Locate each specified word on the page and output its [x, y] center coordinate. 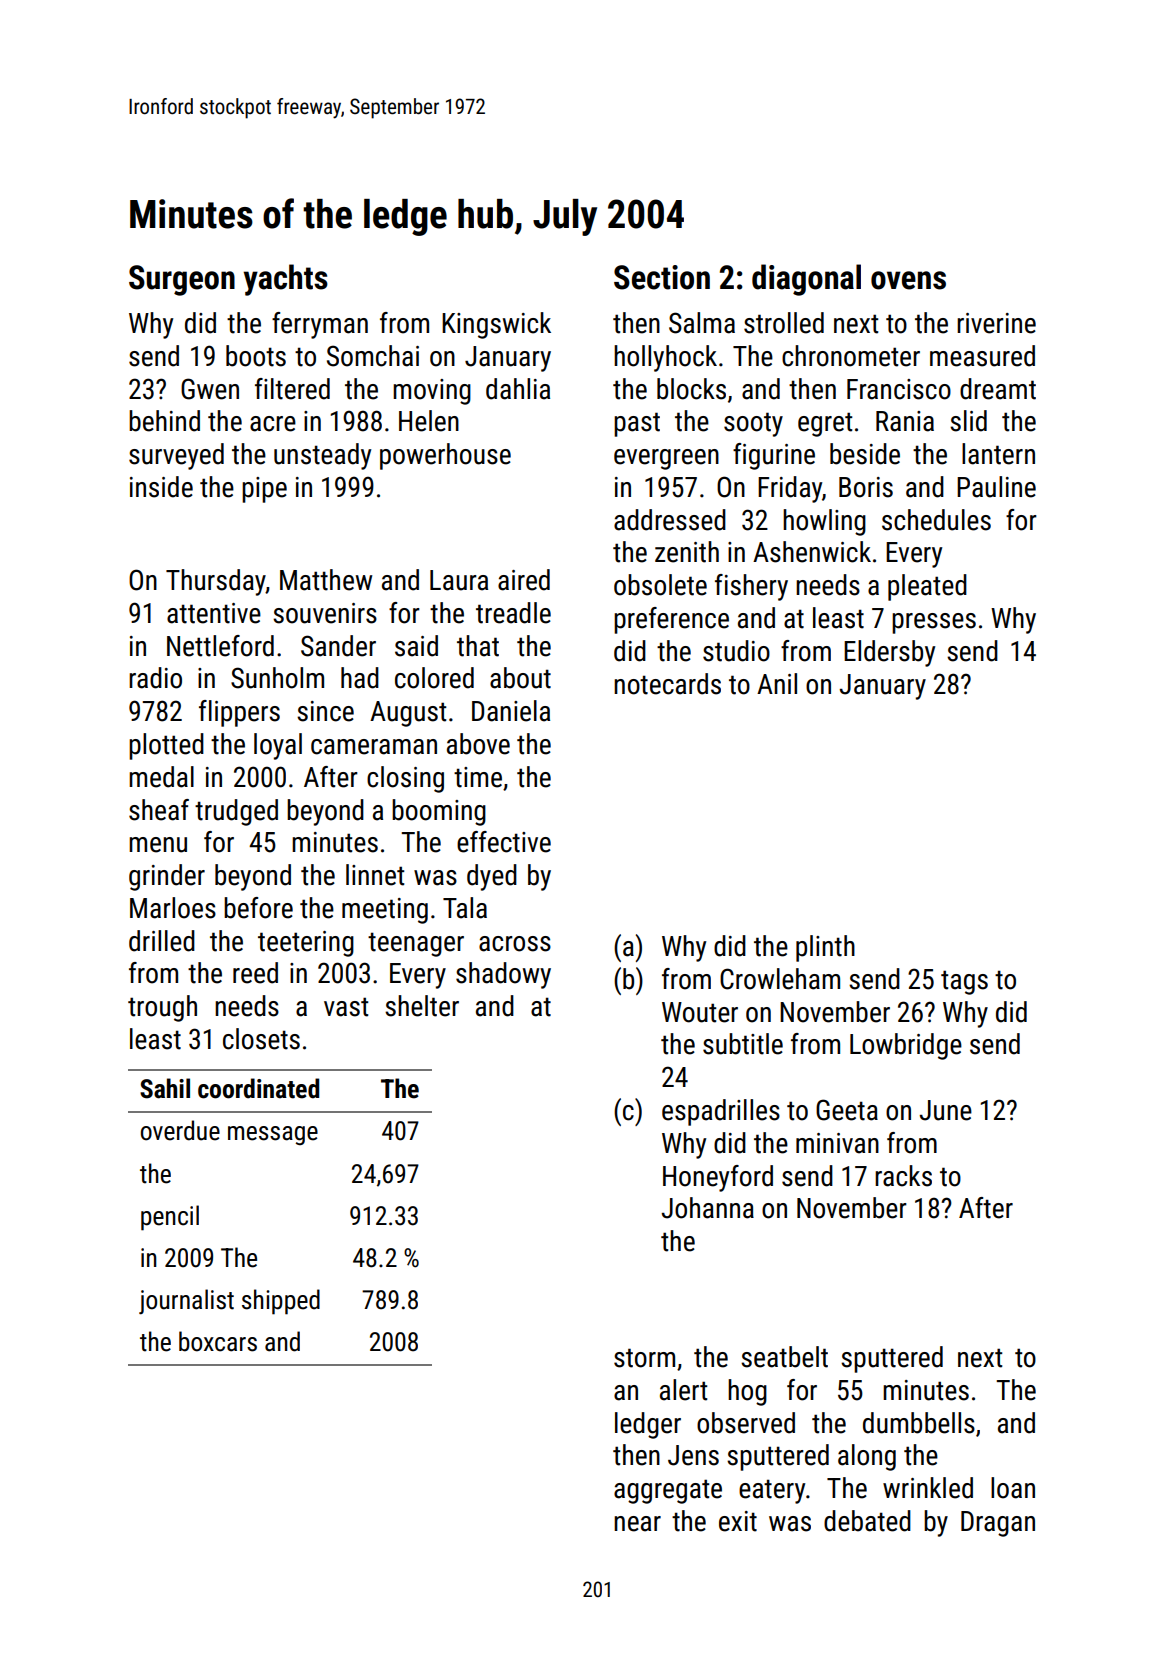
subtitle [743, 1044]
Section [662, 277]
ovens [908, 280]
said [416, 646]
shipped [281, 1302]
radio [155, 678]
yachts [285, 280]
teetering [306, 944]
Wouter [700, 1012]
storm [644, 1358]
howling [824, 522]
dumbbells [919, 1423]
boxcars [218, 1341]
